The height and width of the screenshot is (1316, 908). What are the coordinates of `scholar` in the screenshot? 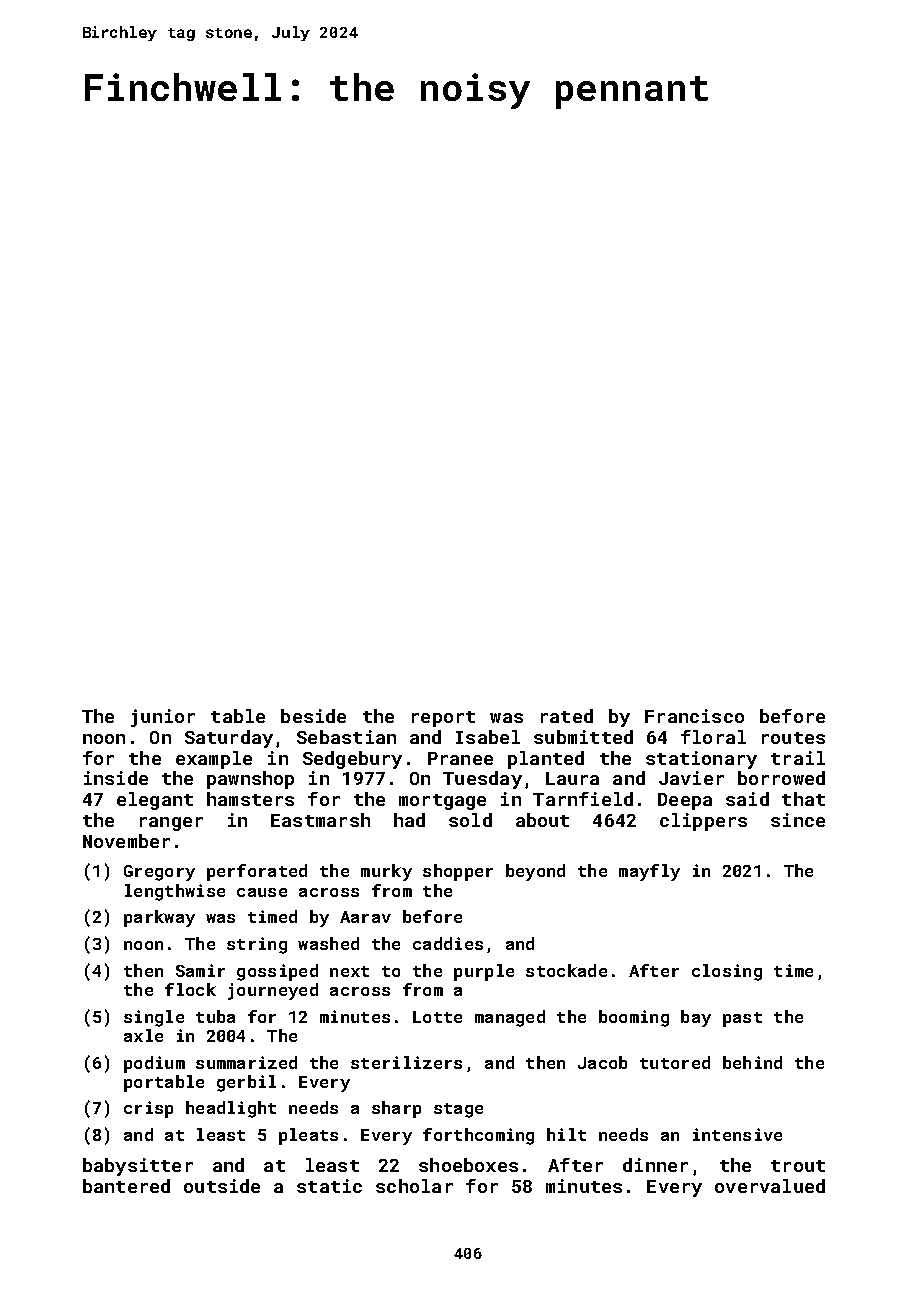 It's located at (414, 1186).
